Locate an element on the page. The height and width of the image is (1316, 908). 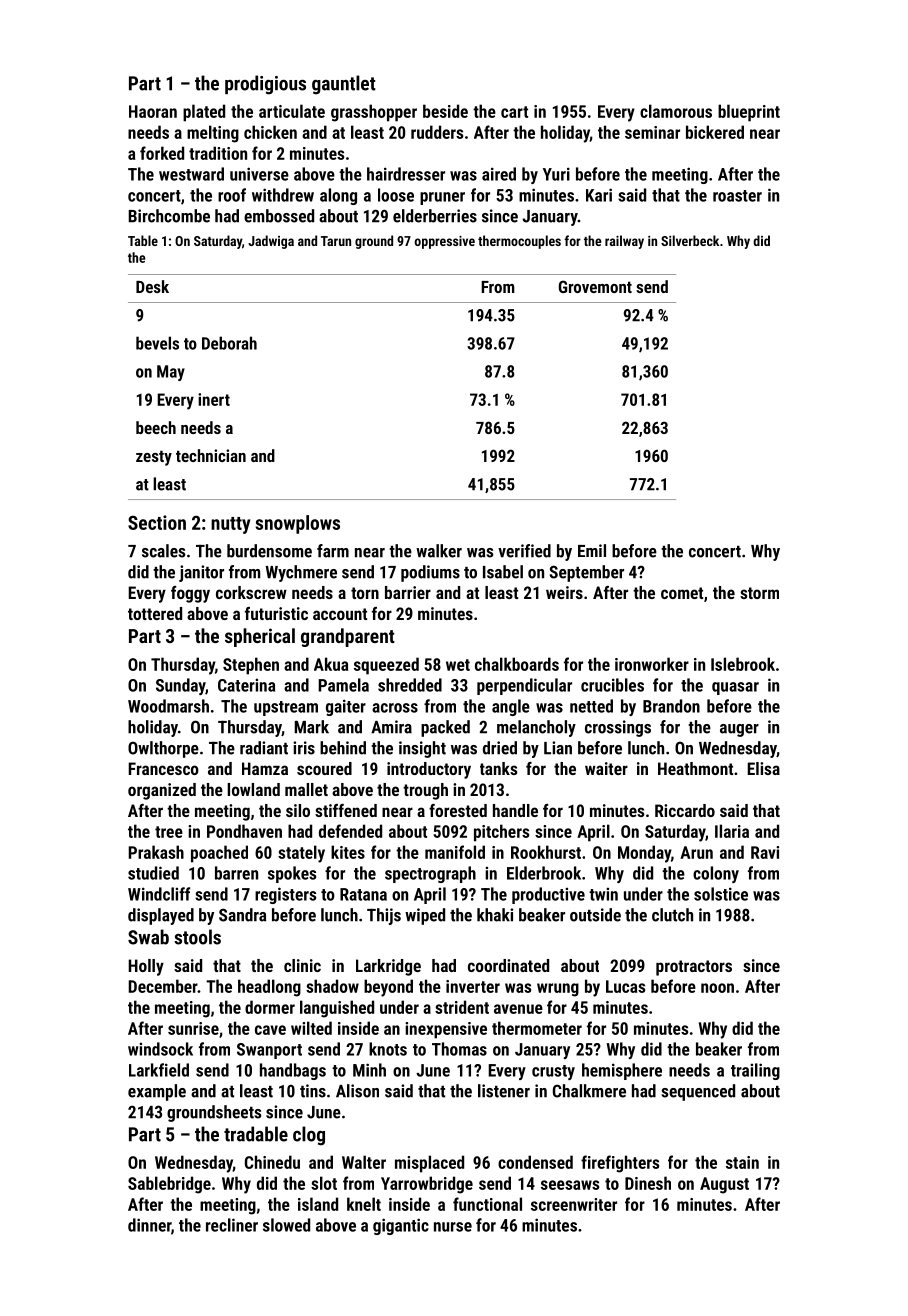
Jadwiga is located at coordinates (271, 242).
